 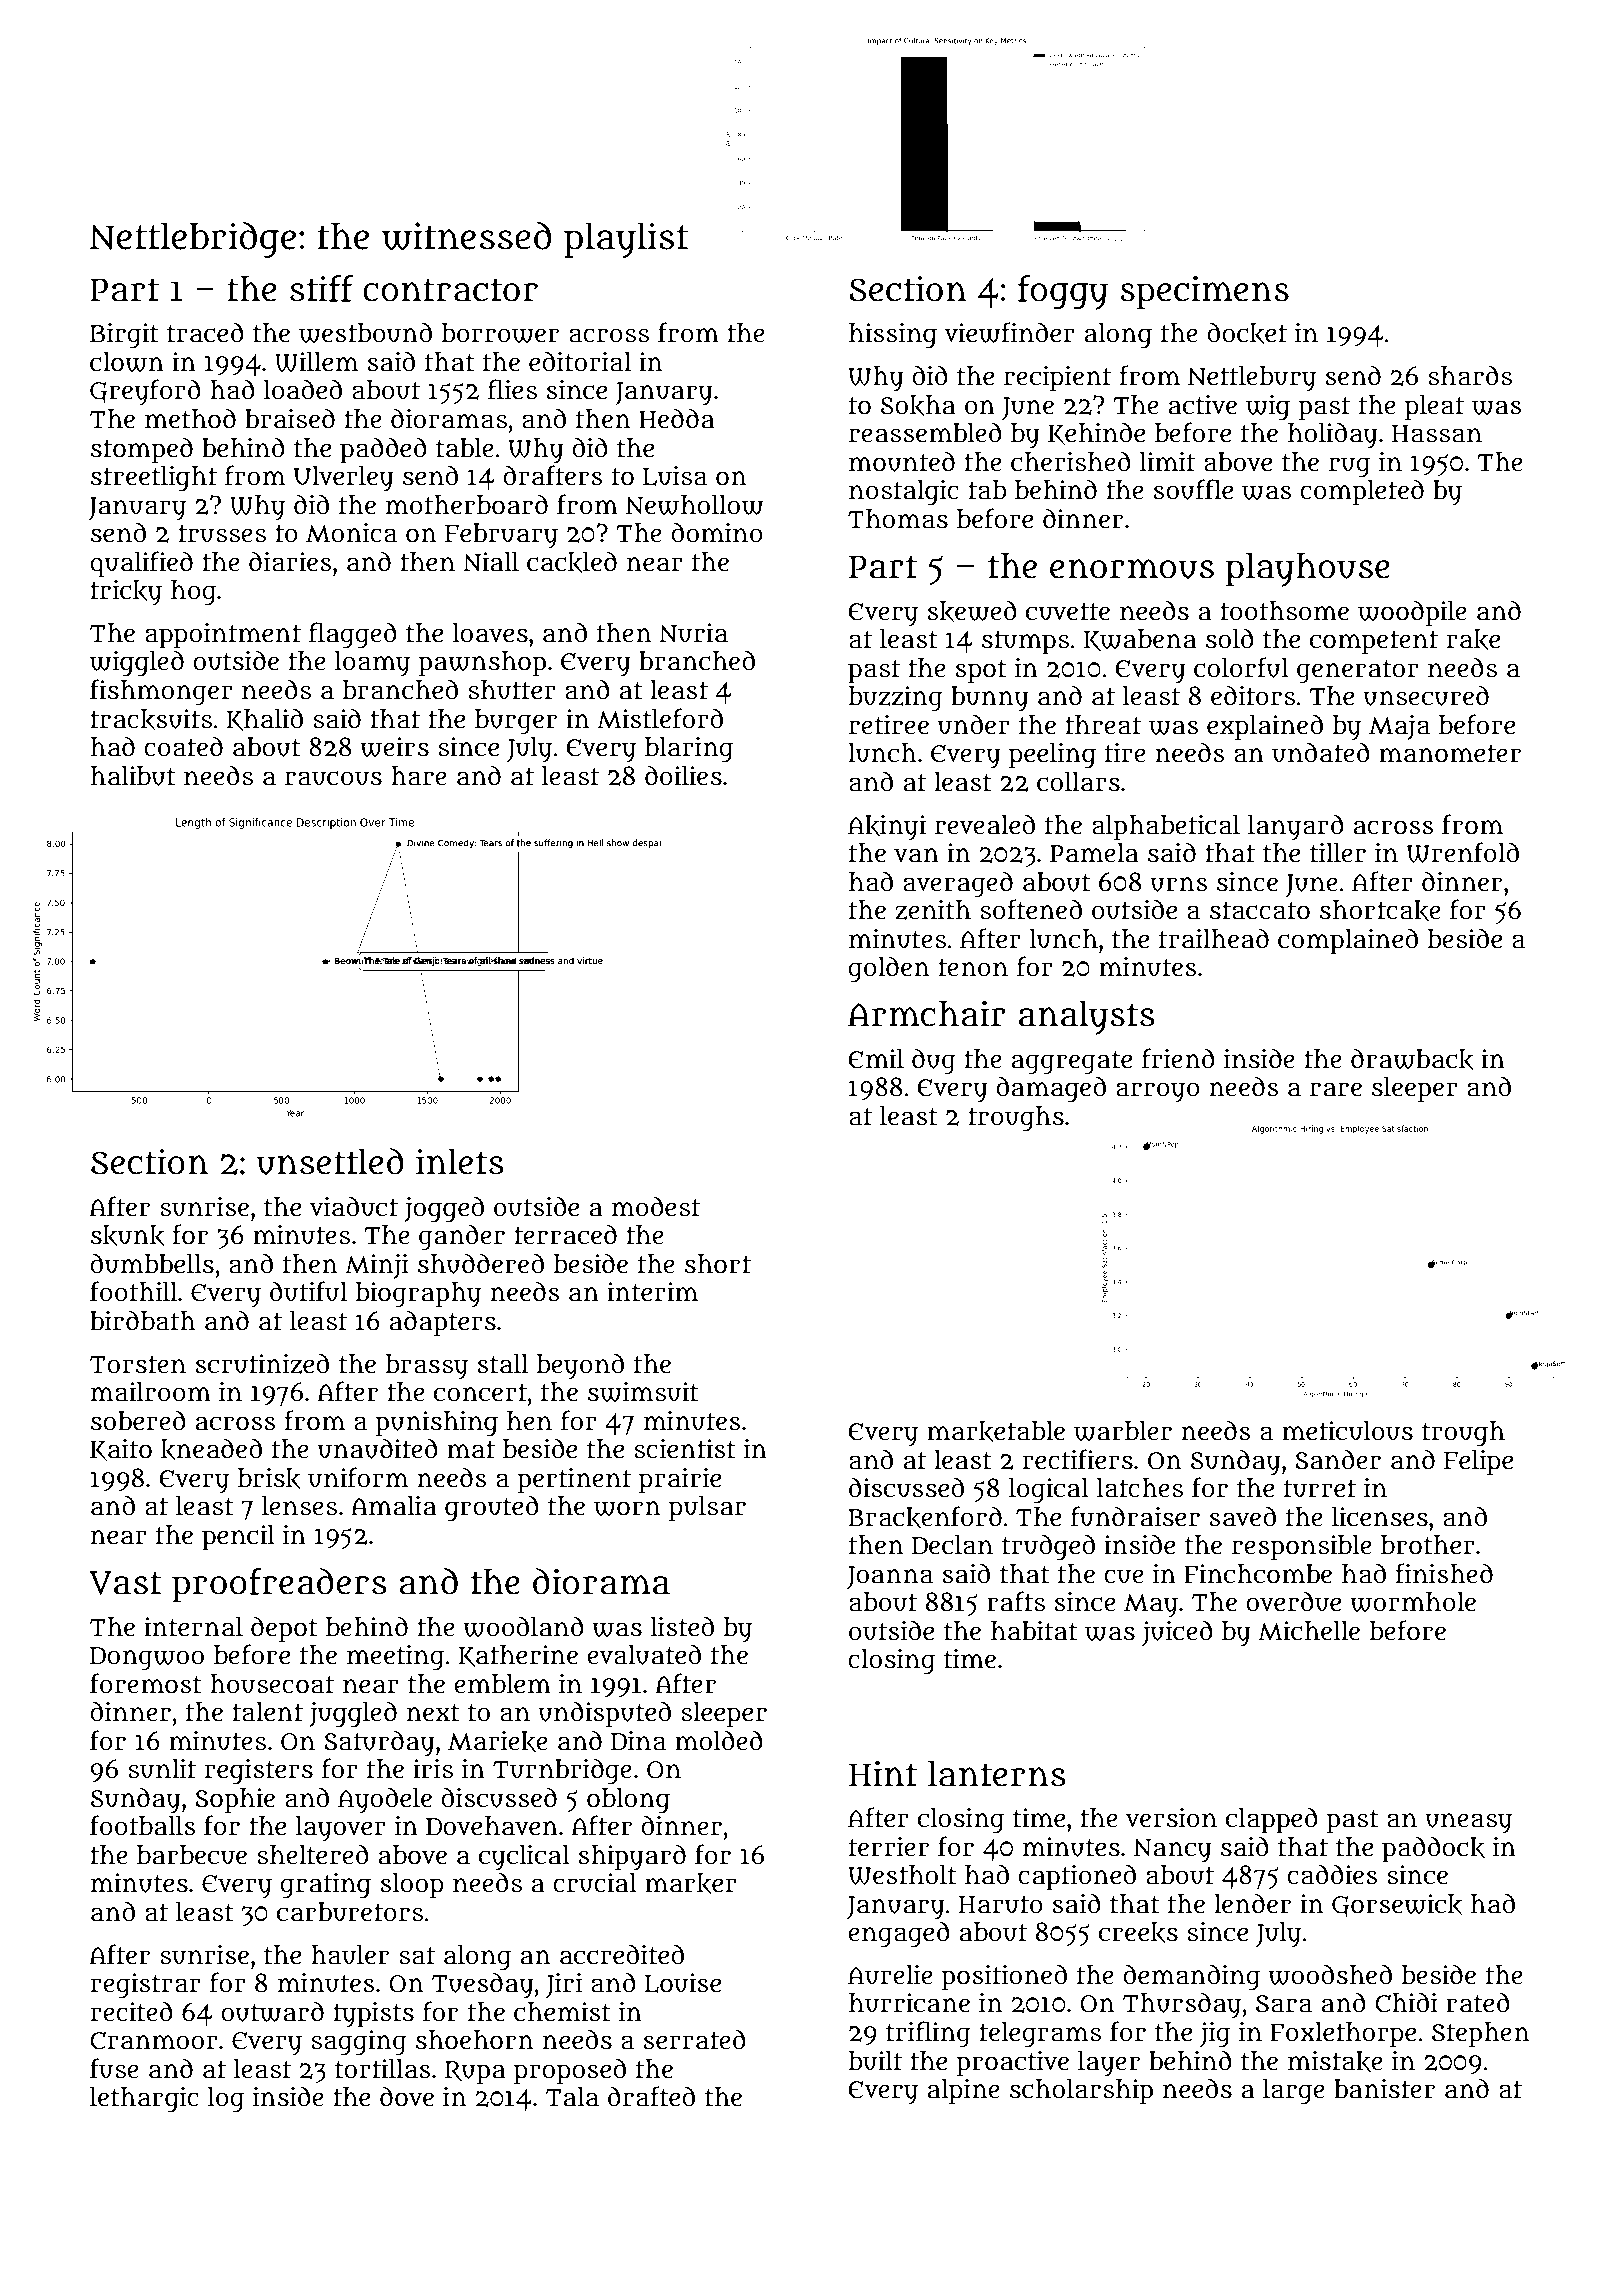 What do you see at coordinates (632, 1857) in the screenshot?
I see `shipyard` at bounding box center [632, 1857].
